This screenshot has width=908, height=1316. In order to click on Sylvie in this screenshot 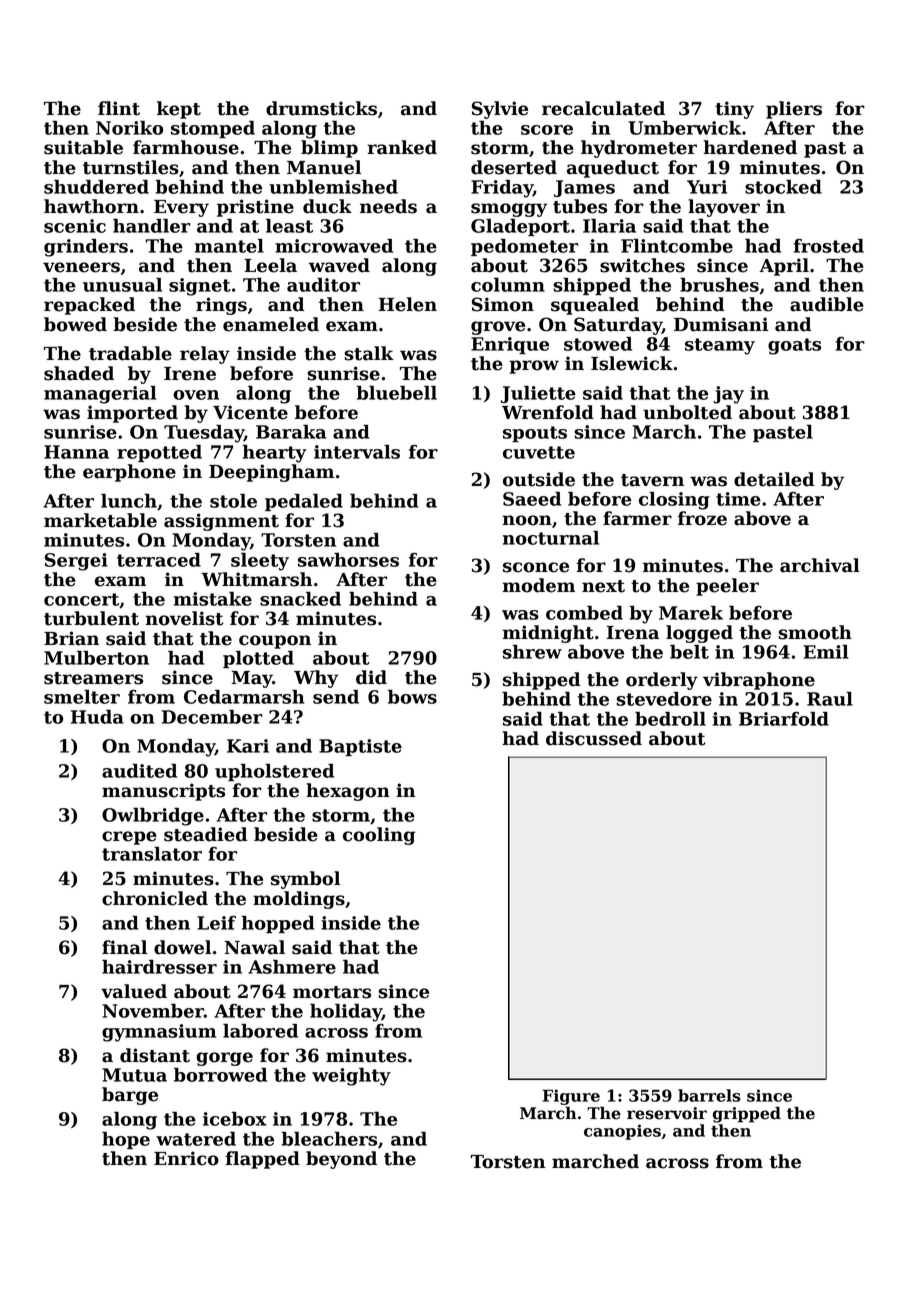, I will do `click(500, 110)`.
